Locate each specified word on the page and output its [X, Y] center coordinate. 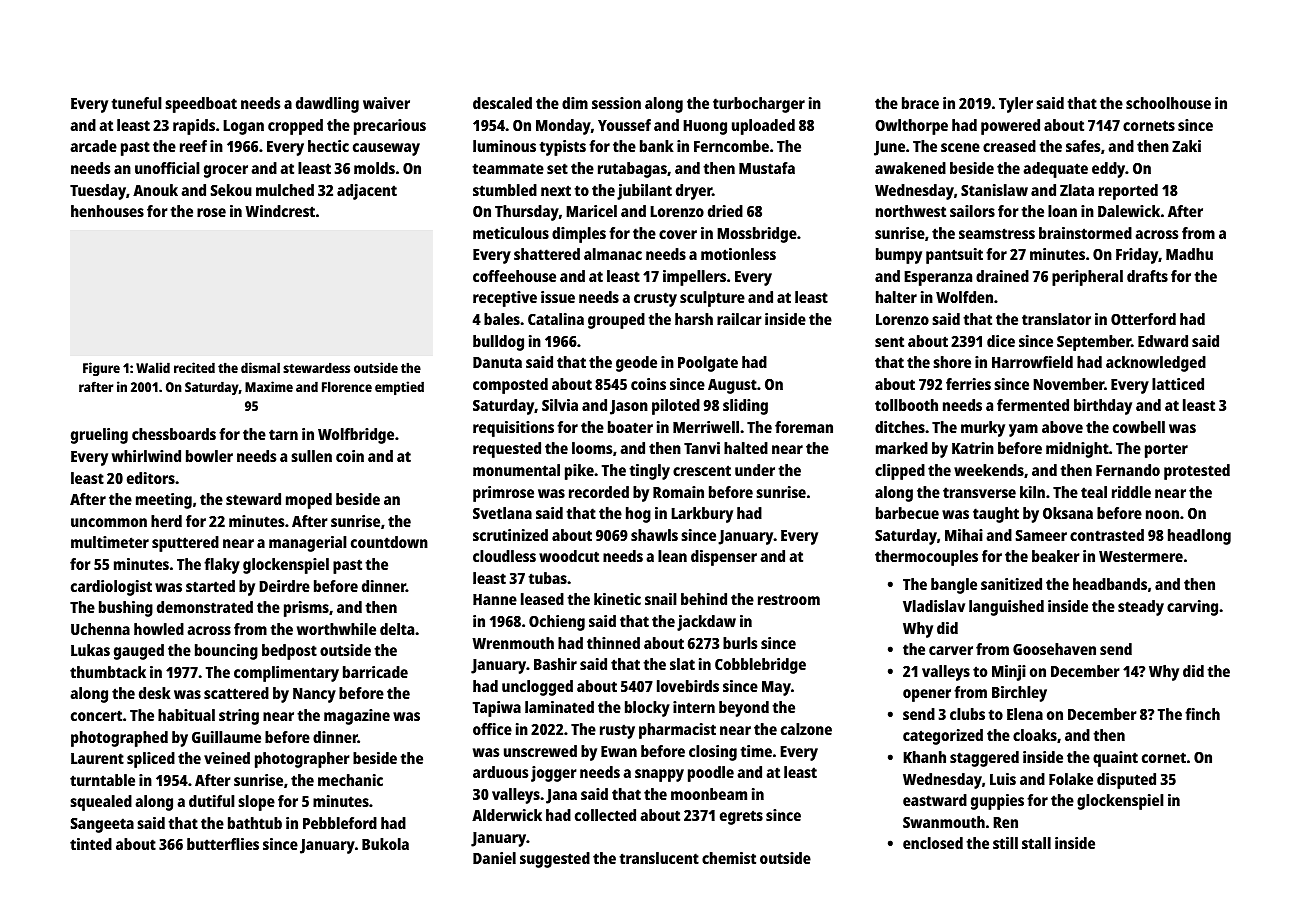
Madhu [1189, 254]
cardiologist [111, 588]
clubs [967, 714]
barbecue [907, 513]
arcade [93, 146]
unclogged [537, 688]
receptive [505, 299]
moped [309, 501]
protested [1197, 472]
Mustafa [767, 168]
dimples [579, 235]
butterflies [223, 844]
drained [1002, 276]
